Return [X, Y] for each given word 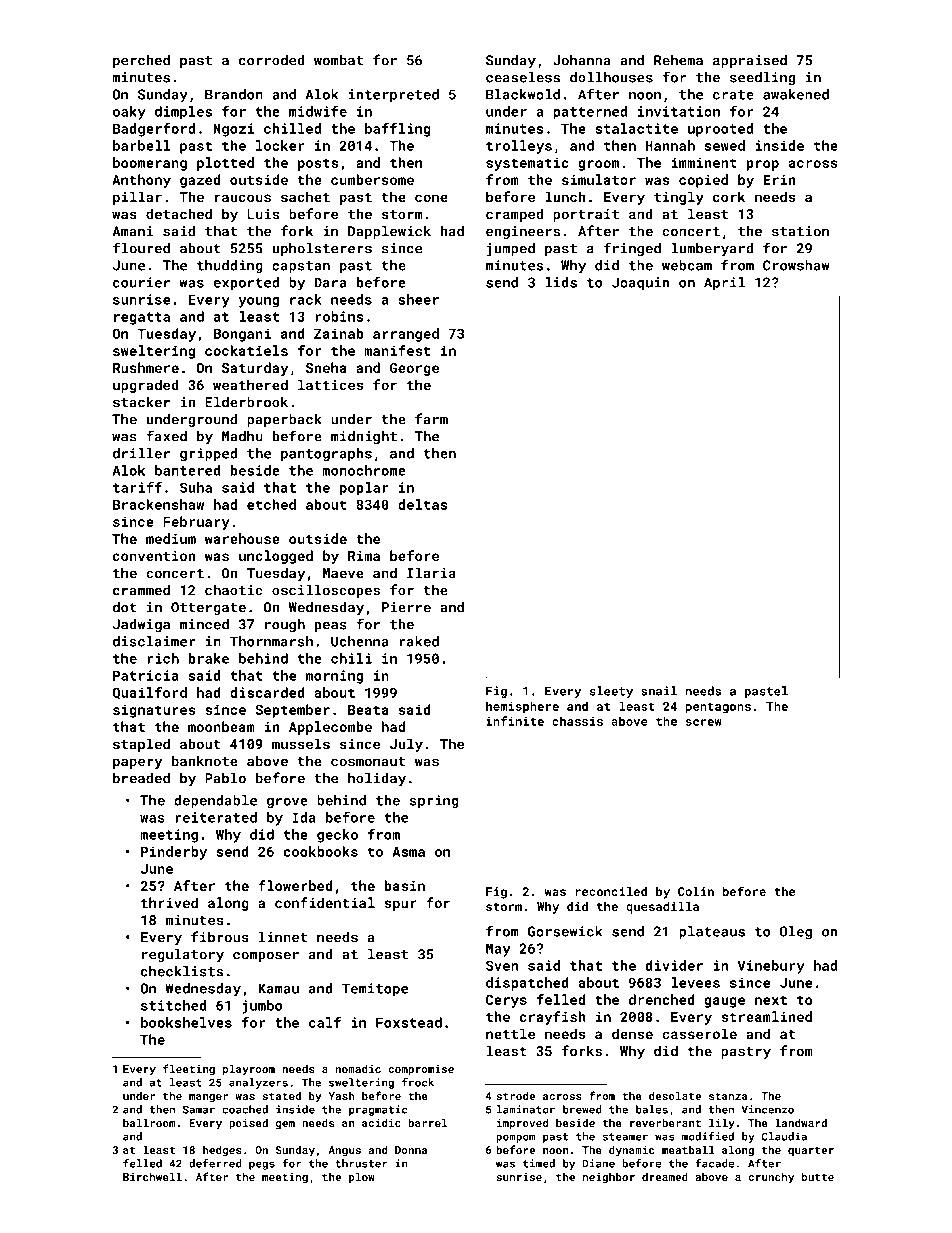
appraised [750, 61]
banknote [205, 761]
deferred [215, 1163]
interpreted [394, 96]
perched [141, 61]
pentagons [718, 708]
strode [515, 1095]
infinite [515, 721]
